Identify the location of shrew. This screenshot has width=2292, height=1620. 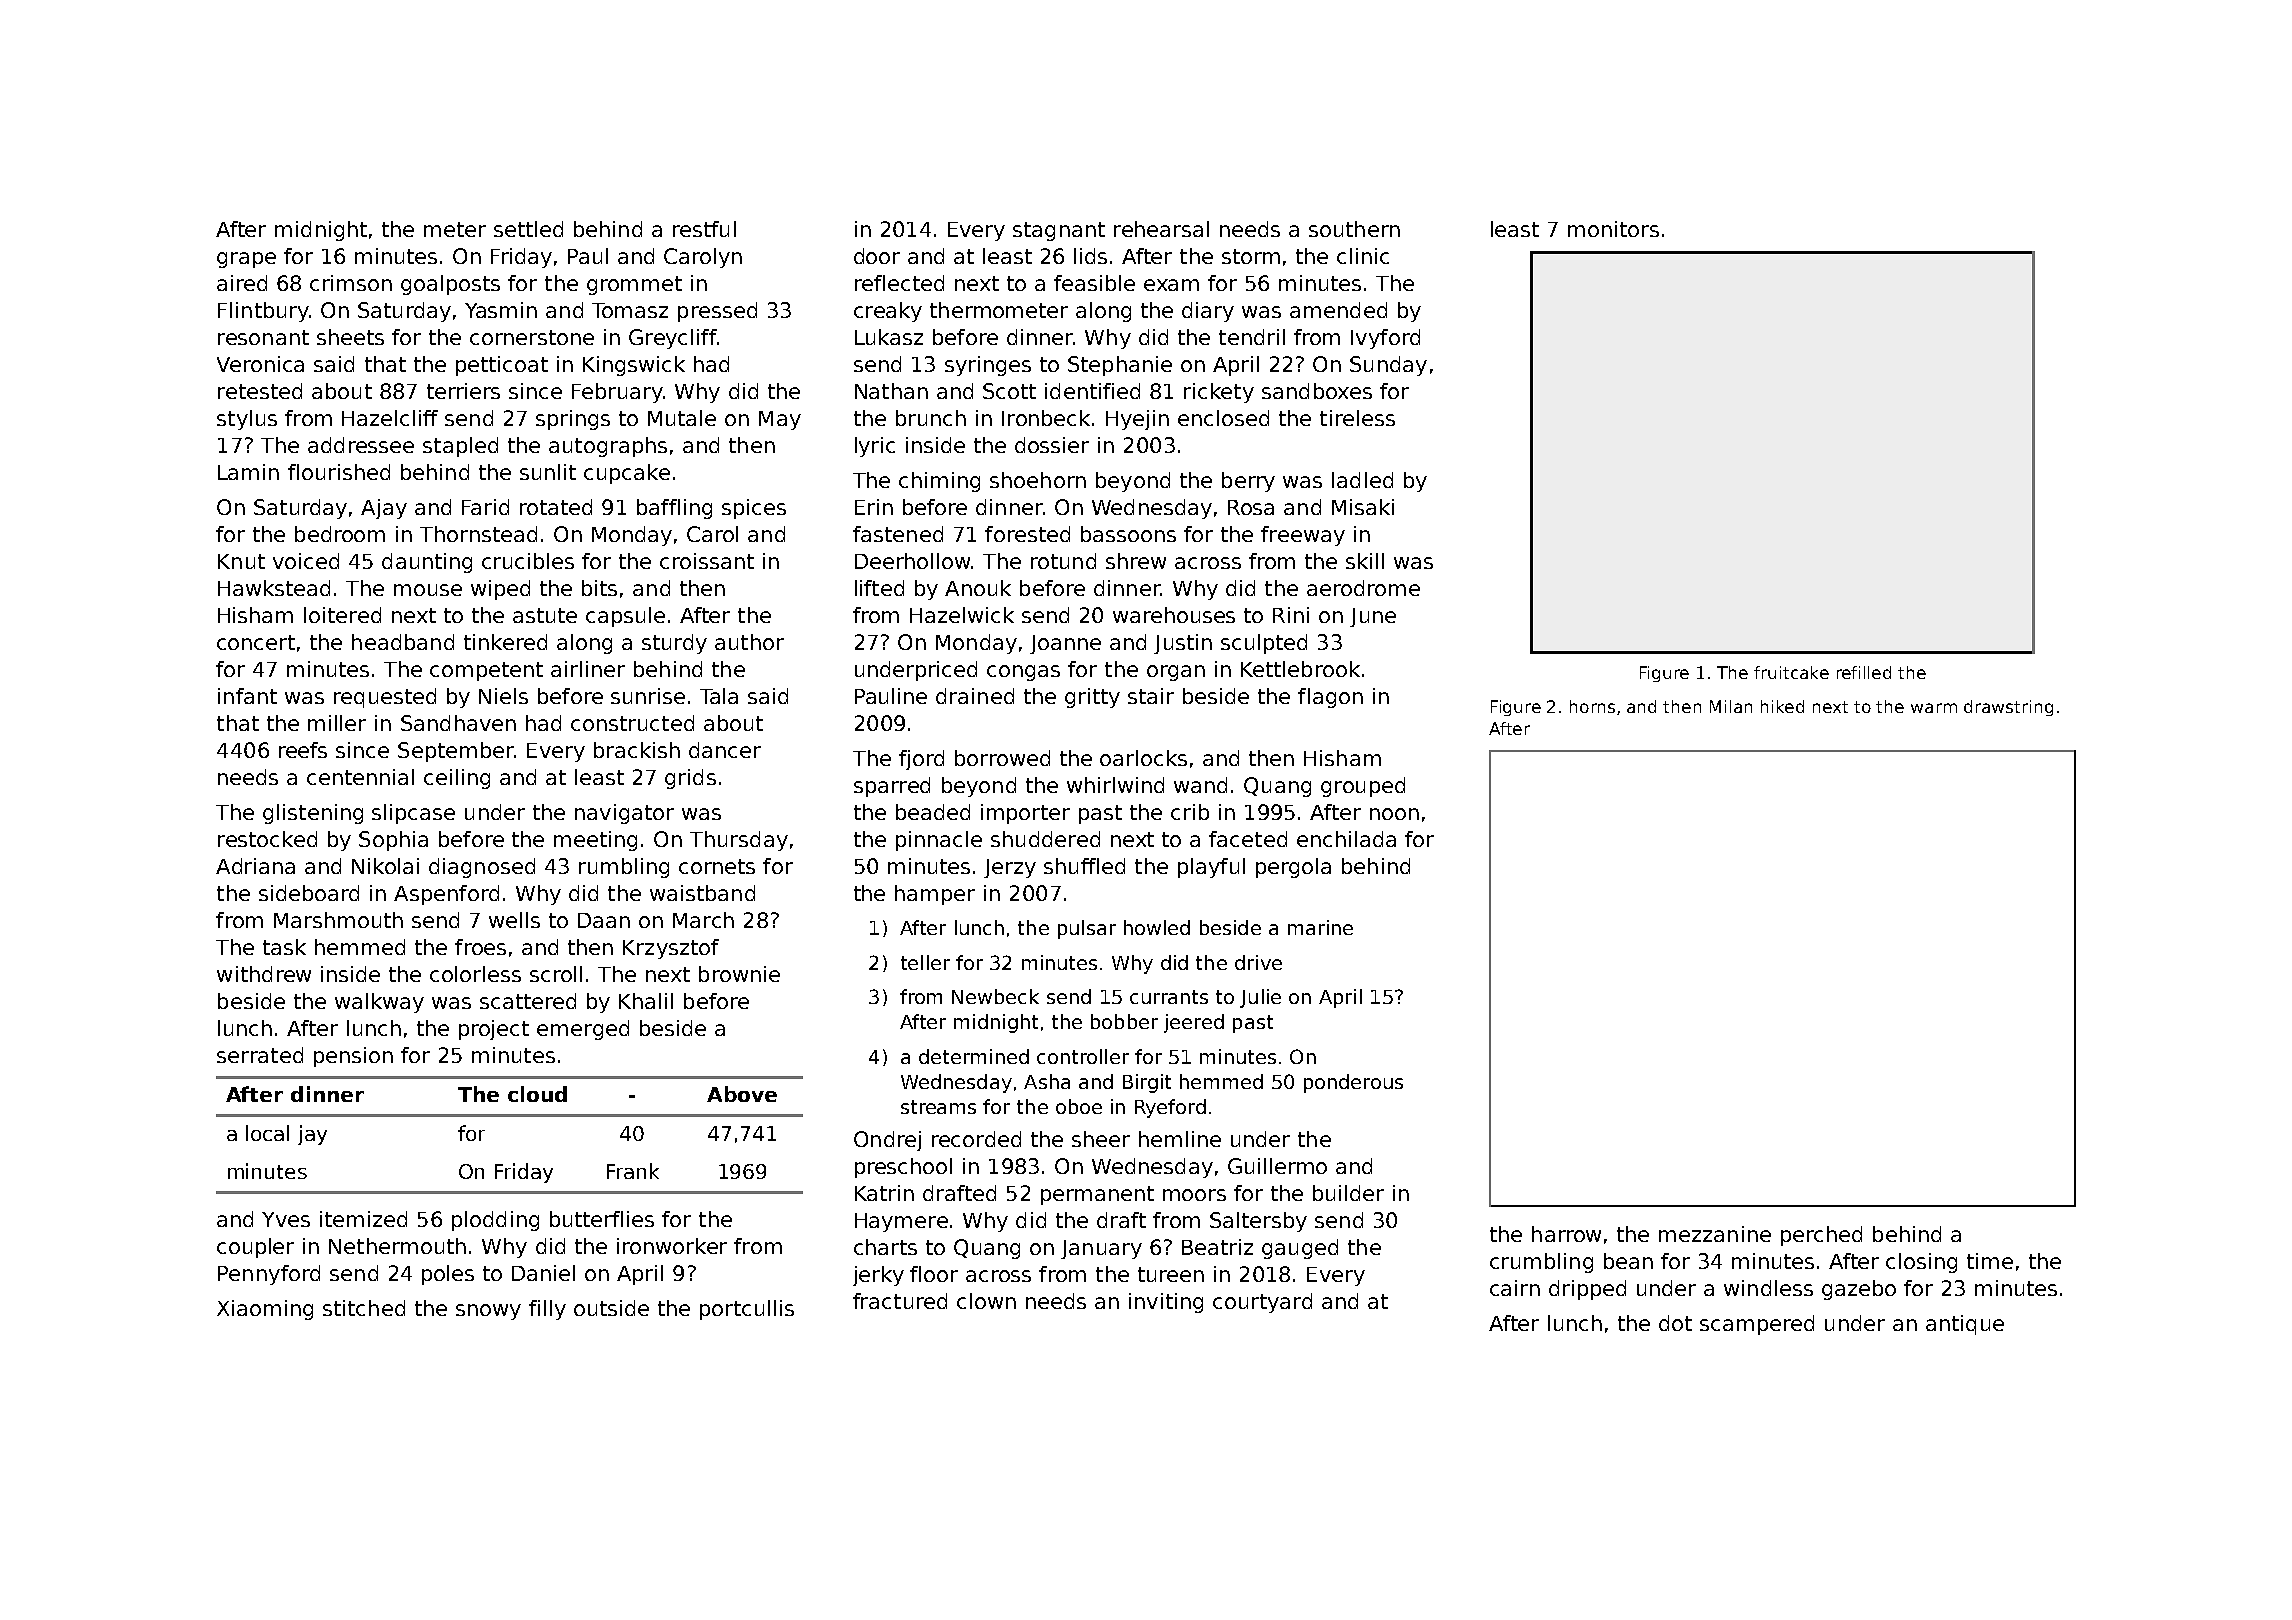
(1136, 561).
